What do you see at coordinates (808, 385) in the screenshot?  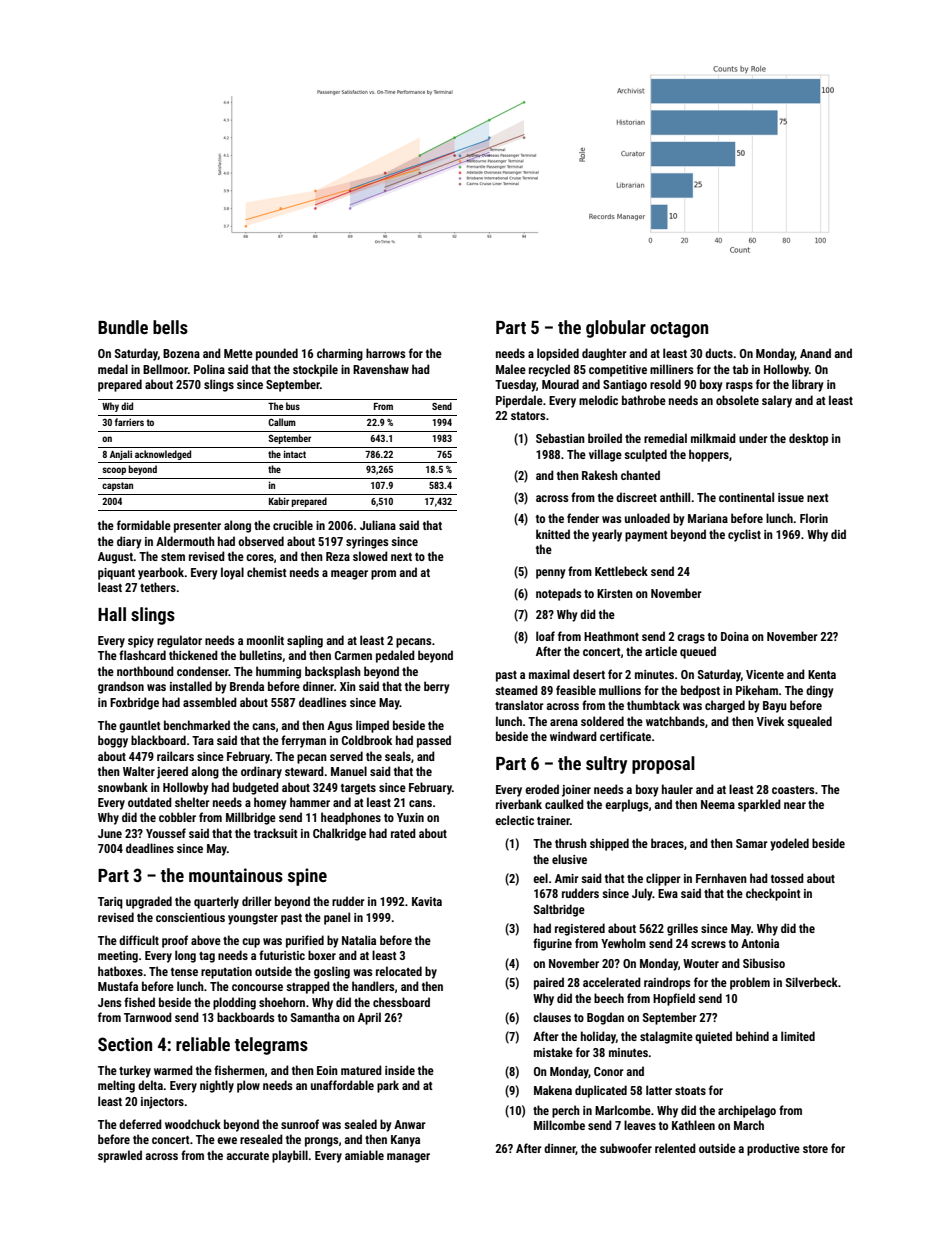 I see `library` at bounding box center [808, 385].
